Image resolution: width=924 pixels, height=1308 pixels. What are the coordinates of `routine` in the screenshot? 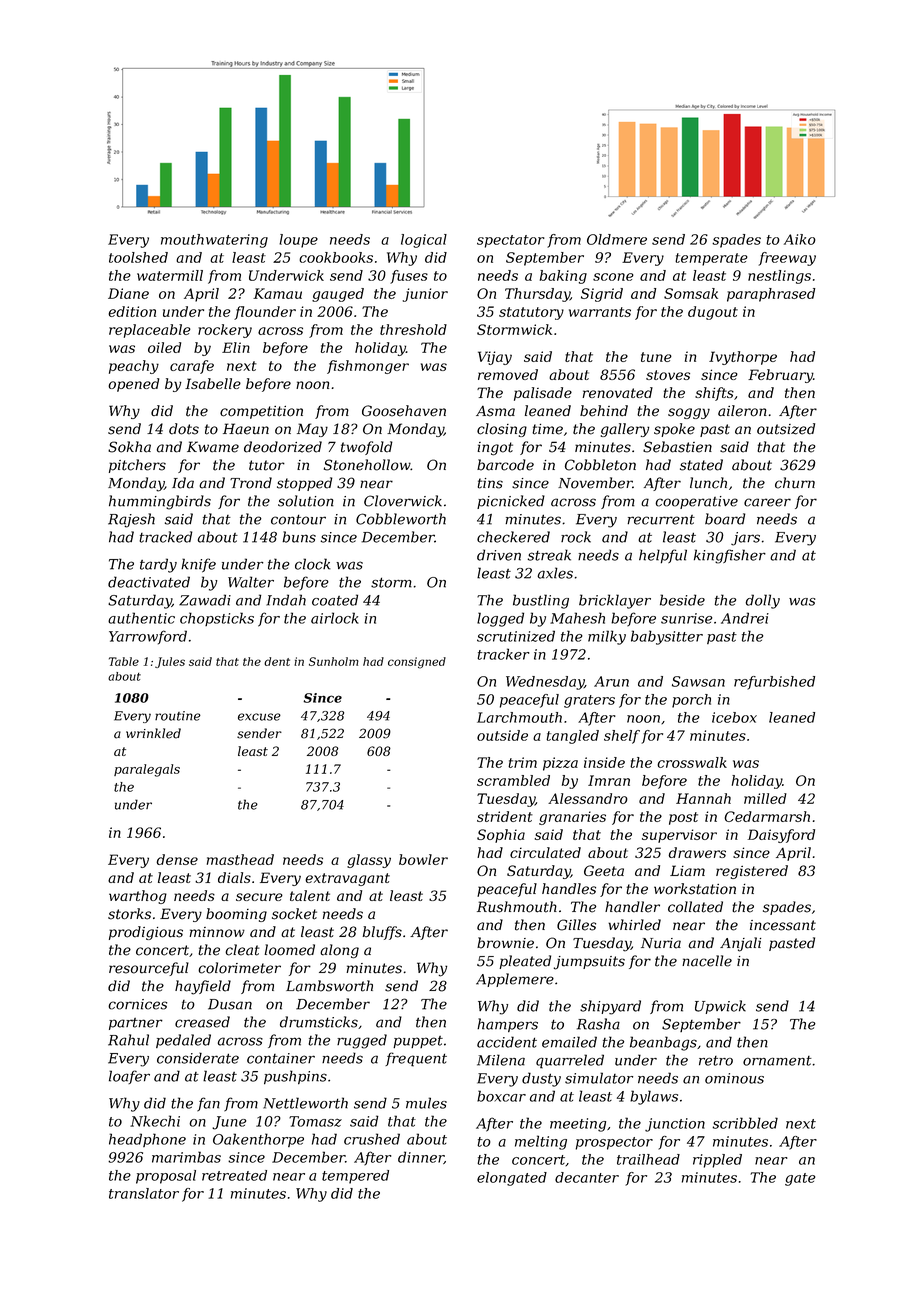 It's located at (178, 716).
